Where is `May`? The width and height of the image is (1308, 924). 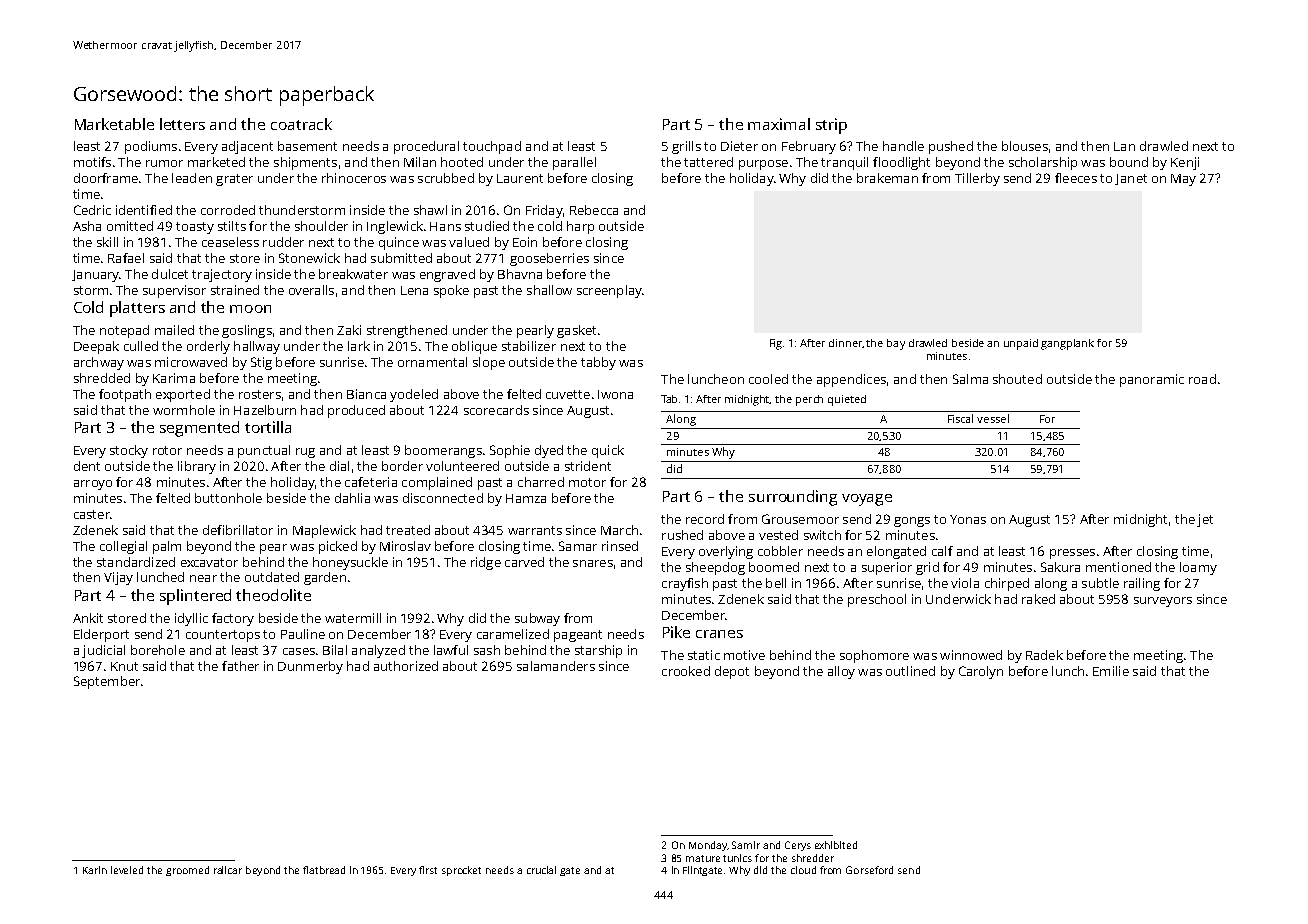 May is located at coordinates (1183, 180).
